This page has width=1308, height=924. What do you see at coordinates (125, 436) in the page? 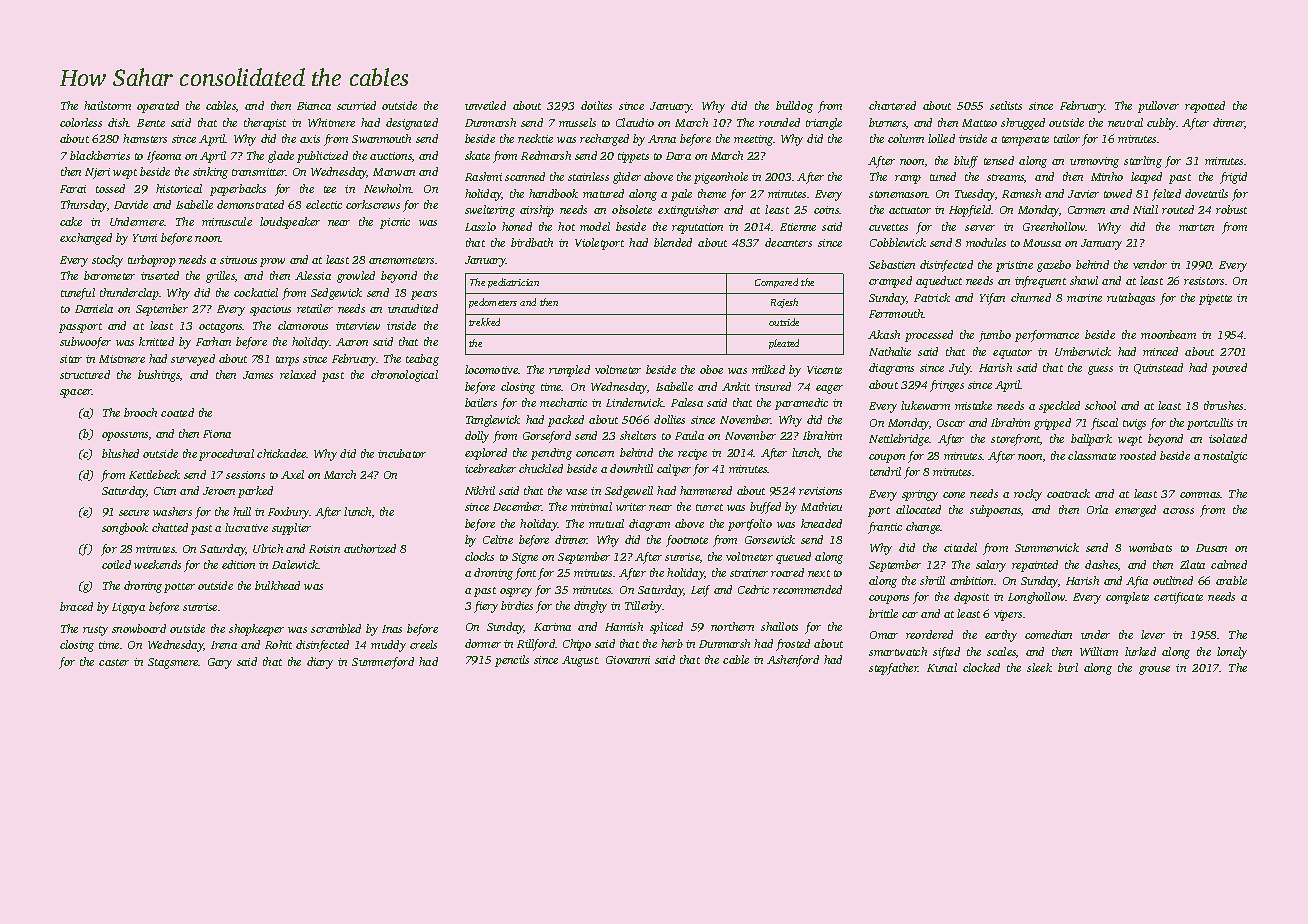
I see `opossums` at bounding box center [125, 436].
